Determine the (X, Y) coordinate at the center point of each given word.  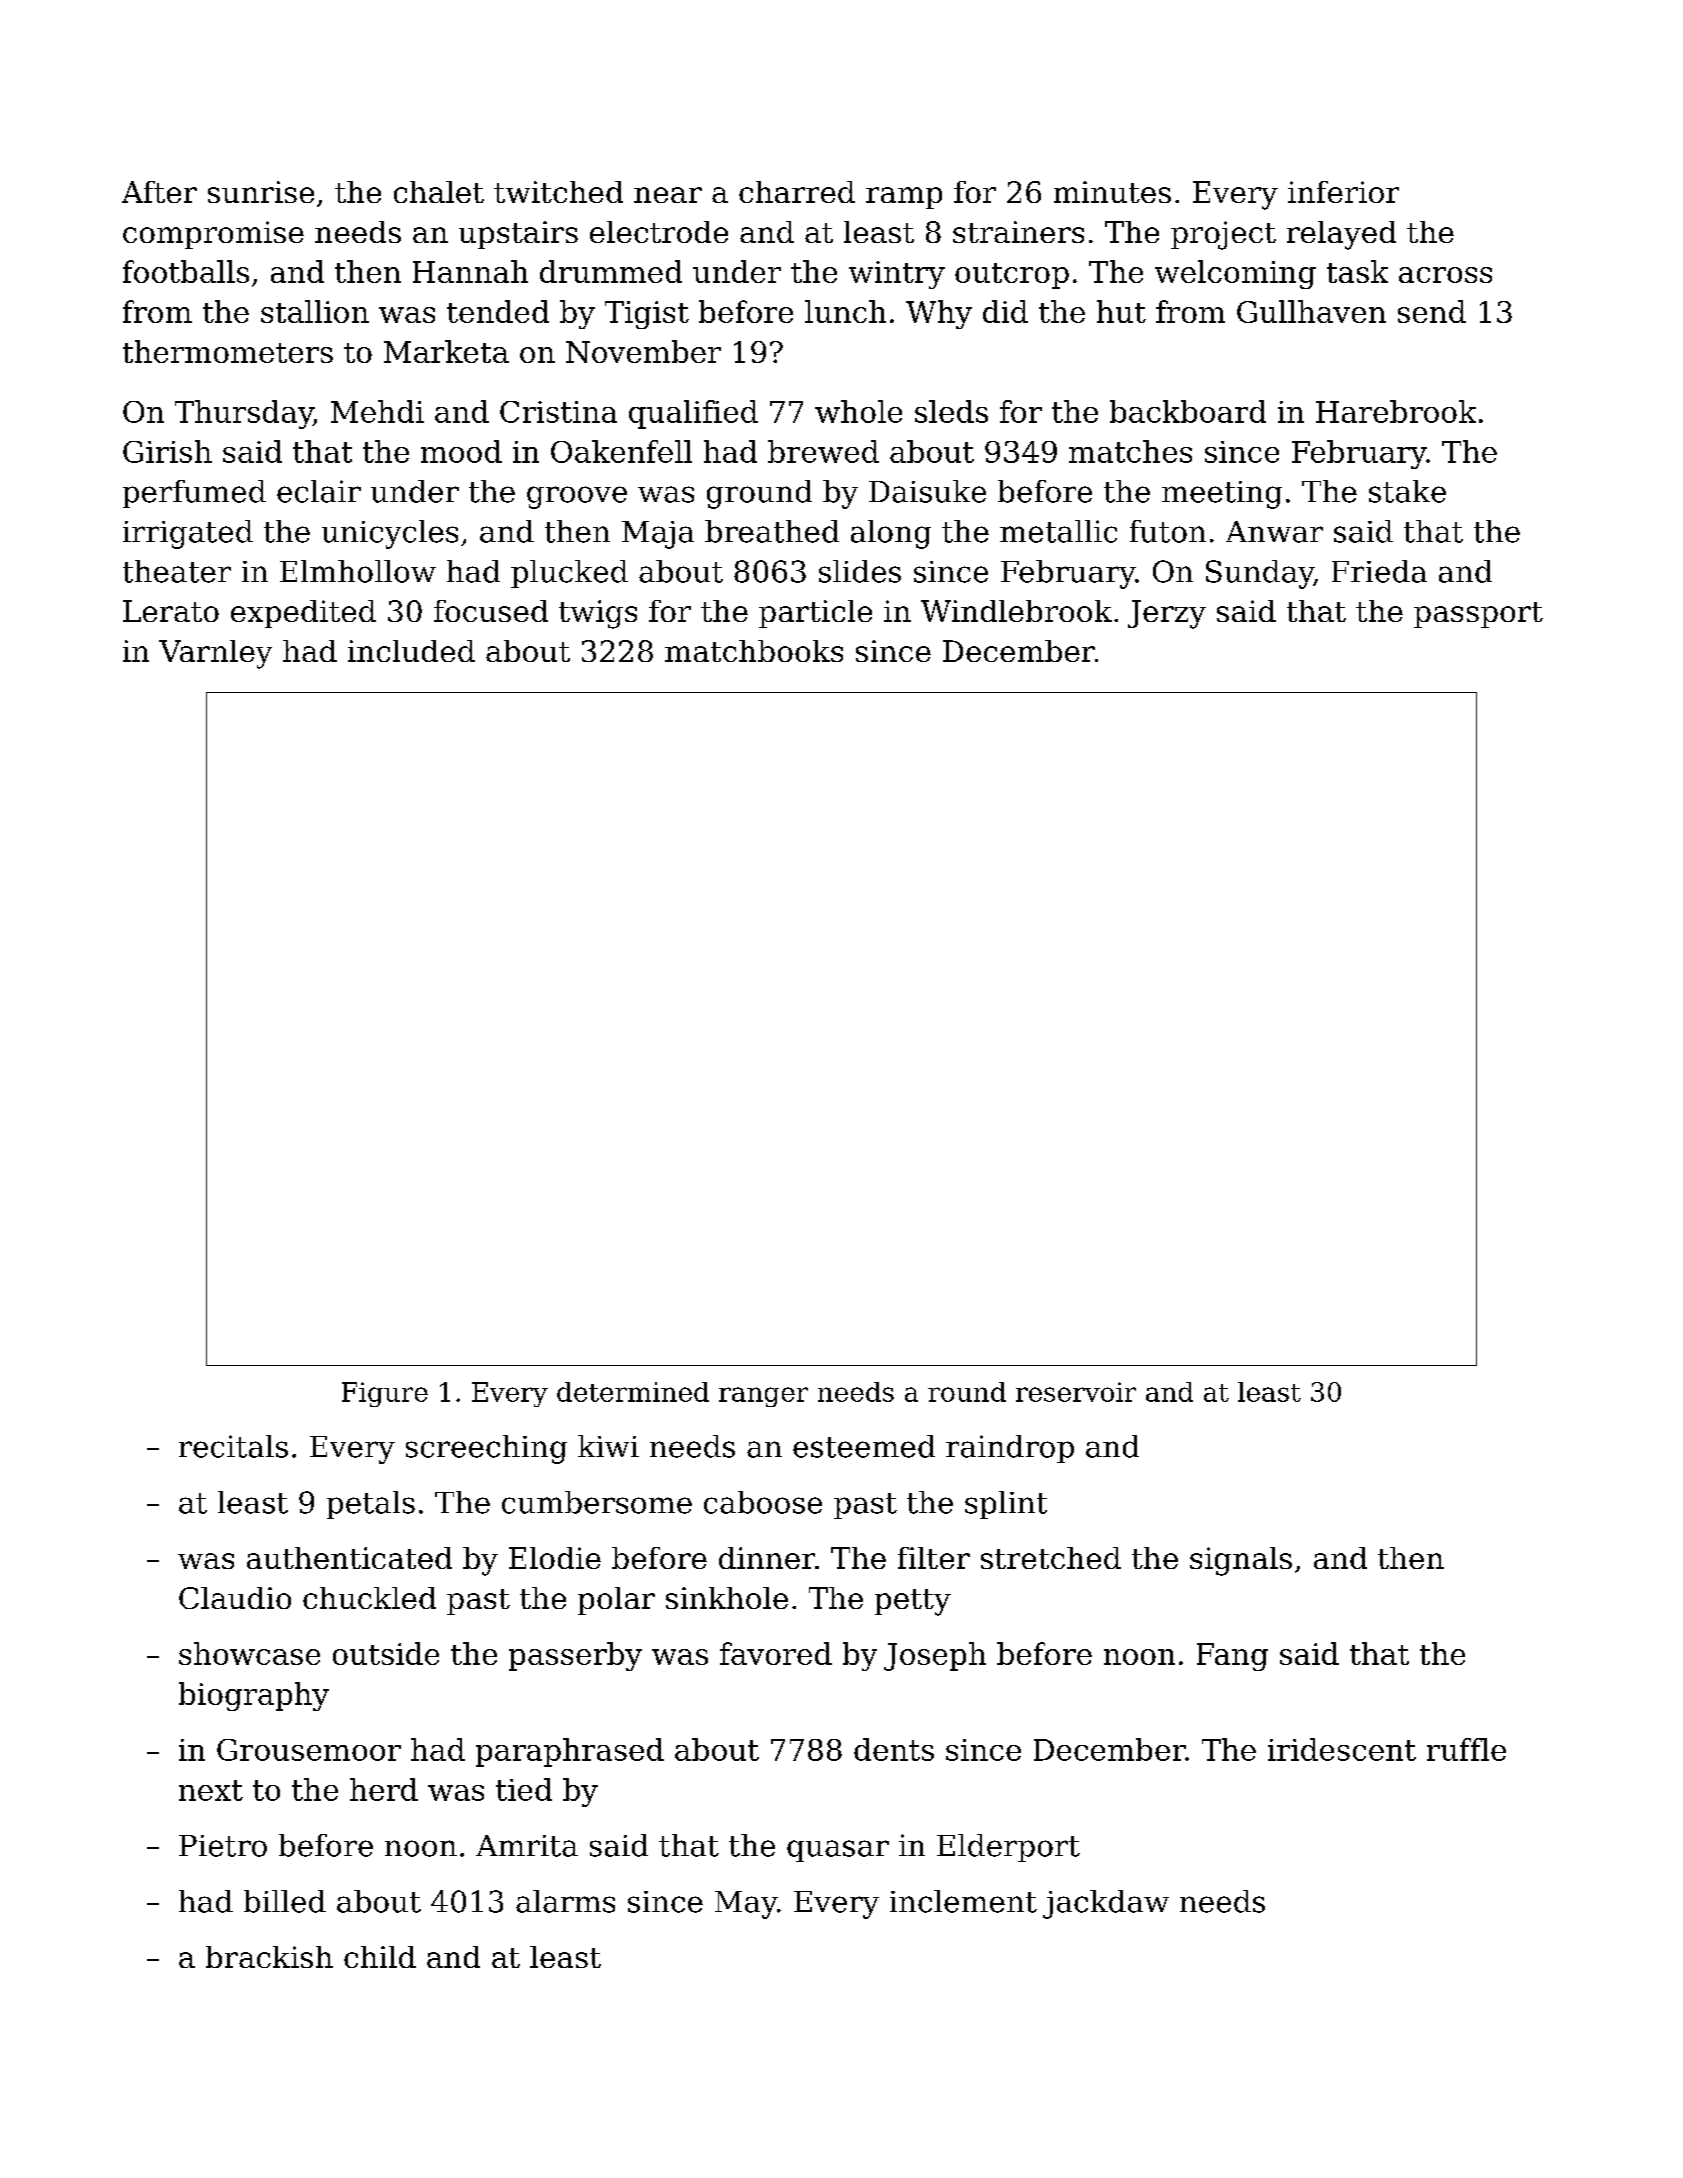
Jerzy (1167, 614)
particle (815, 614)
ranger (763, 1397)
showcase (249, 1653)
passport (1478, 615)
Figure (385, 1394)
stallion (315, 311)
